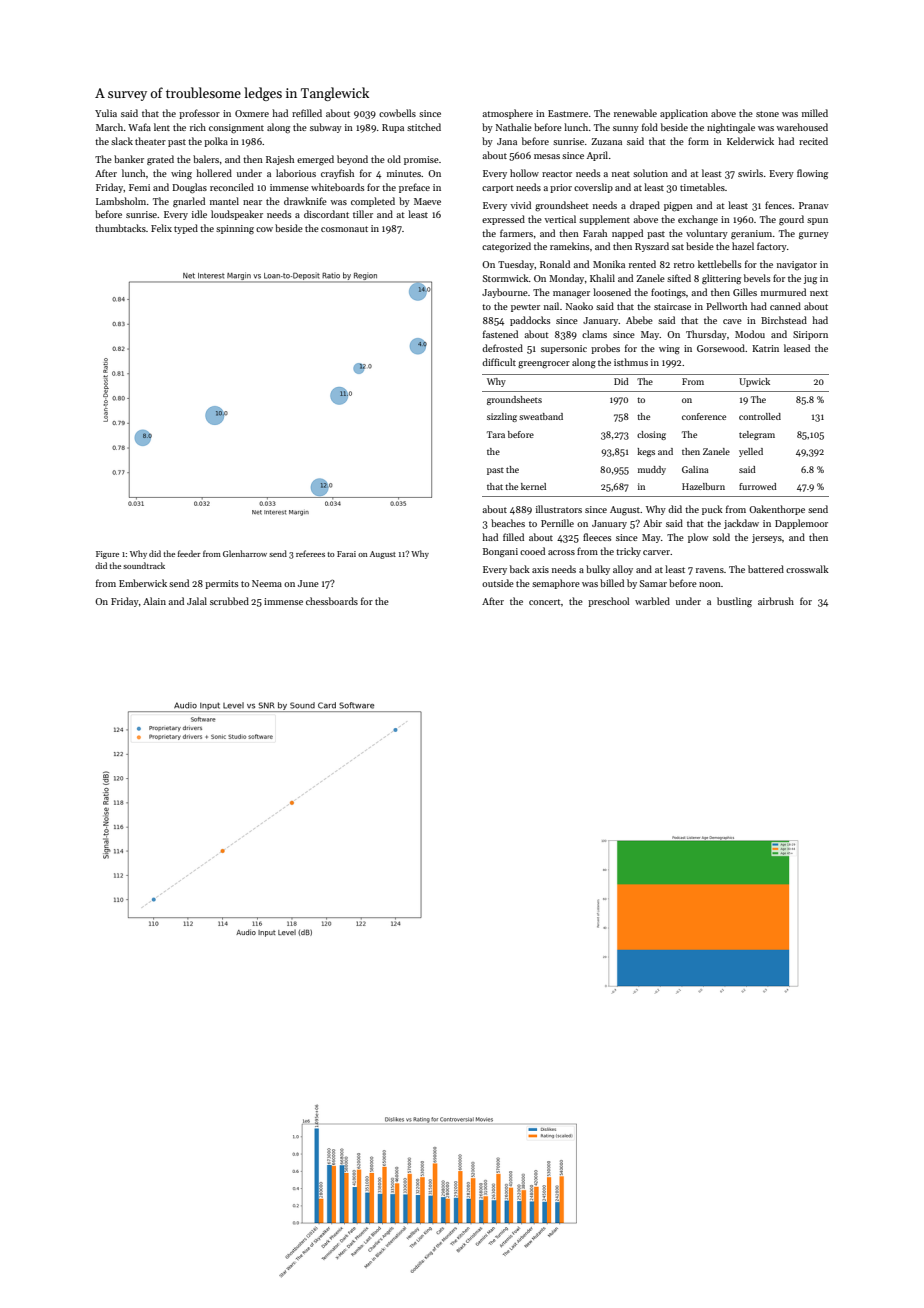 This image has width=924, height=1308. Describe the element at coordinates (189, 553) in the image. I see `feeder` at that location.
